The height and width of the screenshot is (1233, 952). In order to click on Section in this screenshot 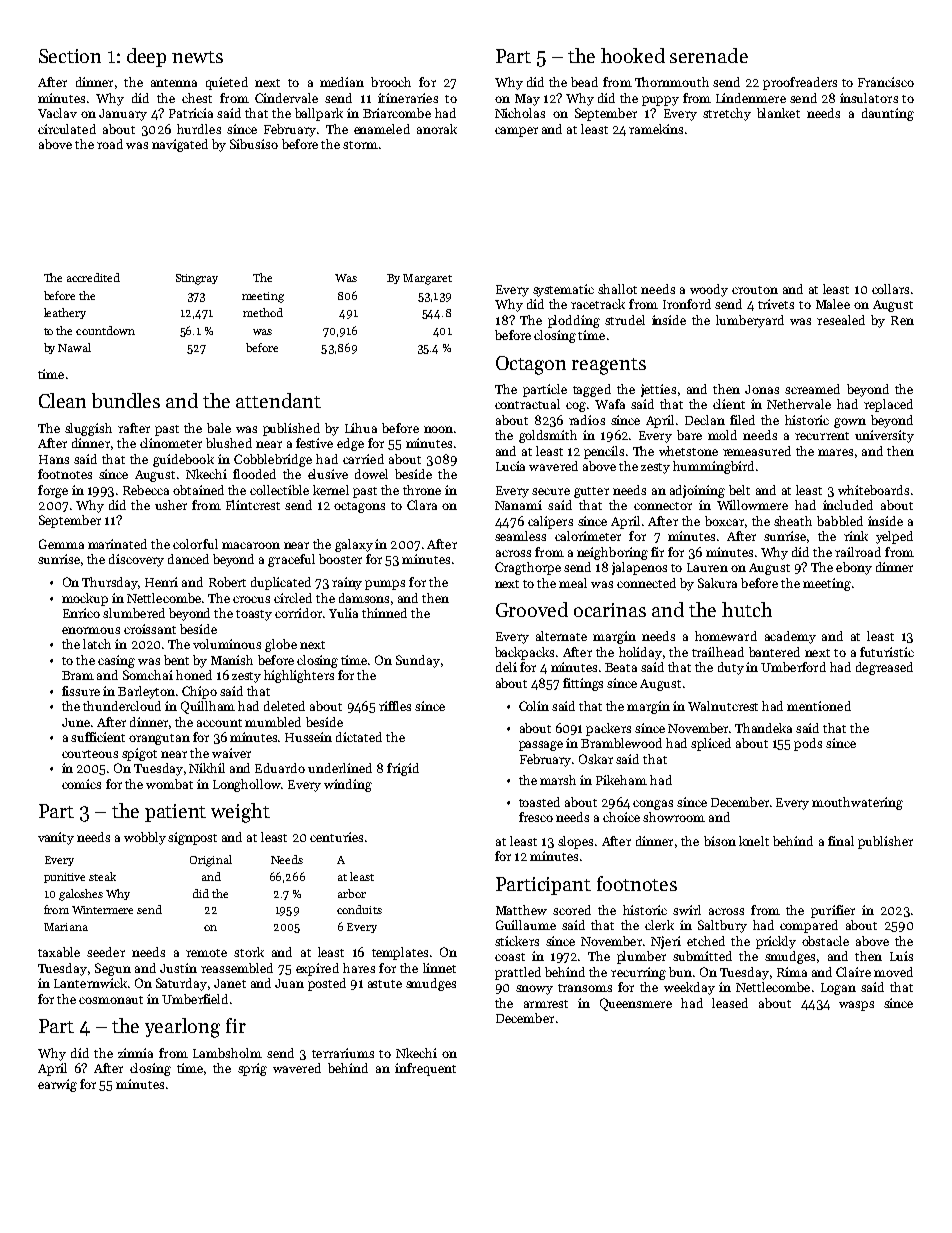, I will do `click(70, 56)`.
